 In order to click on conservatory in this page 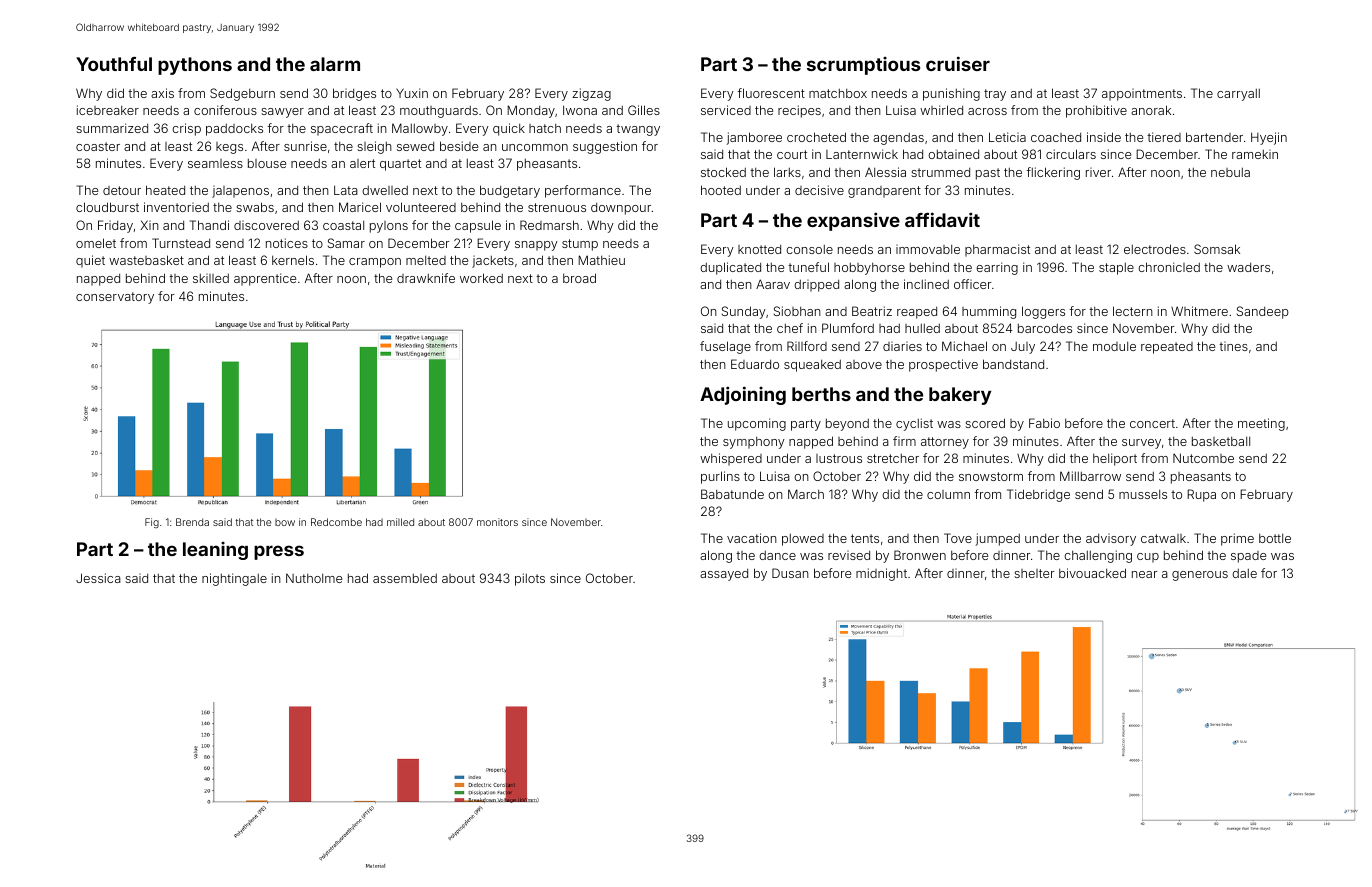, I will do `click(115, 298)`.
